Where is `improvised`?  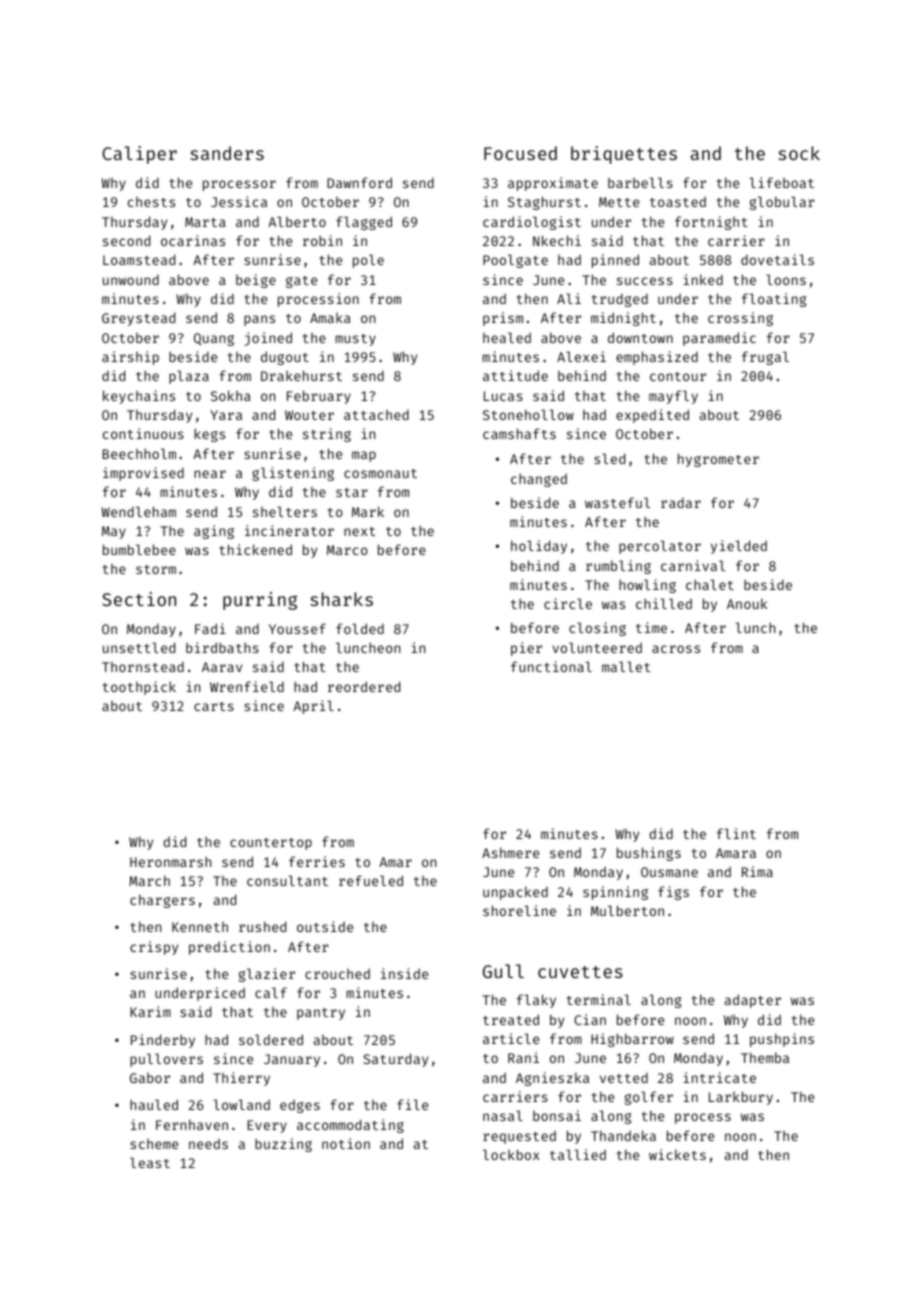
improvised is located at coordinates (143, 474).
